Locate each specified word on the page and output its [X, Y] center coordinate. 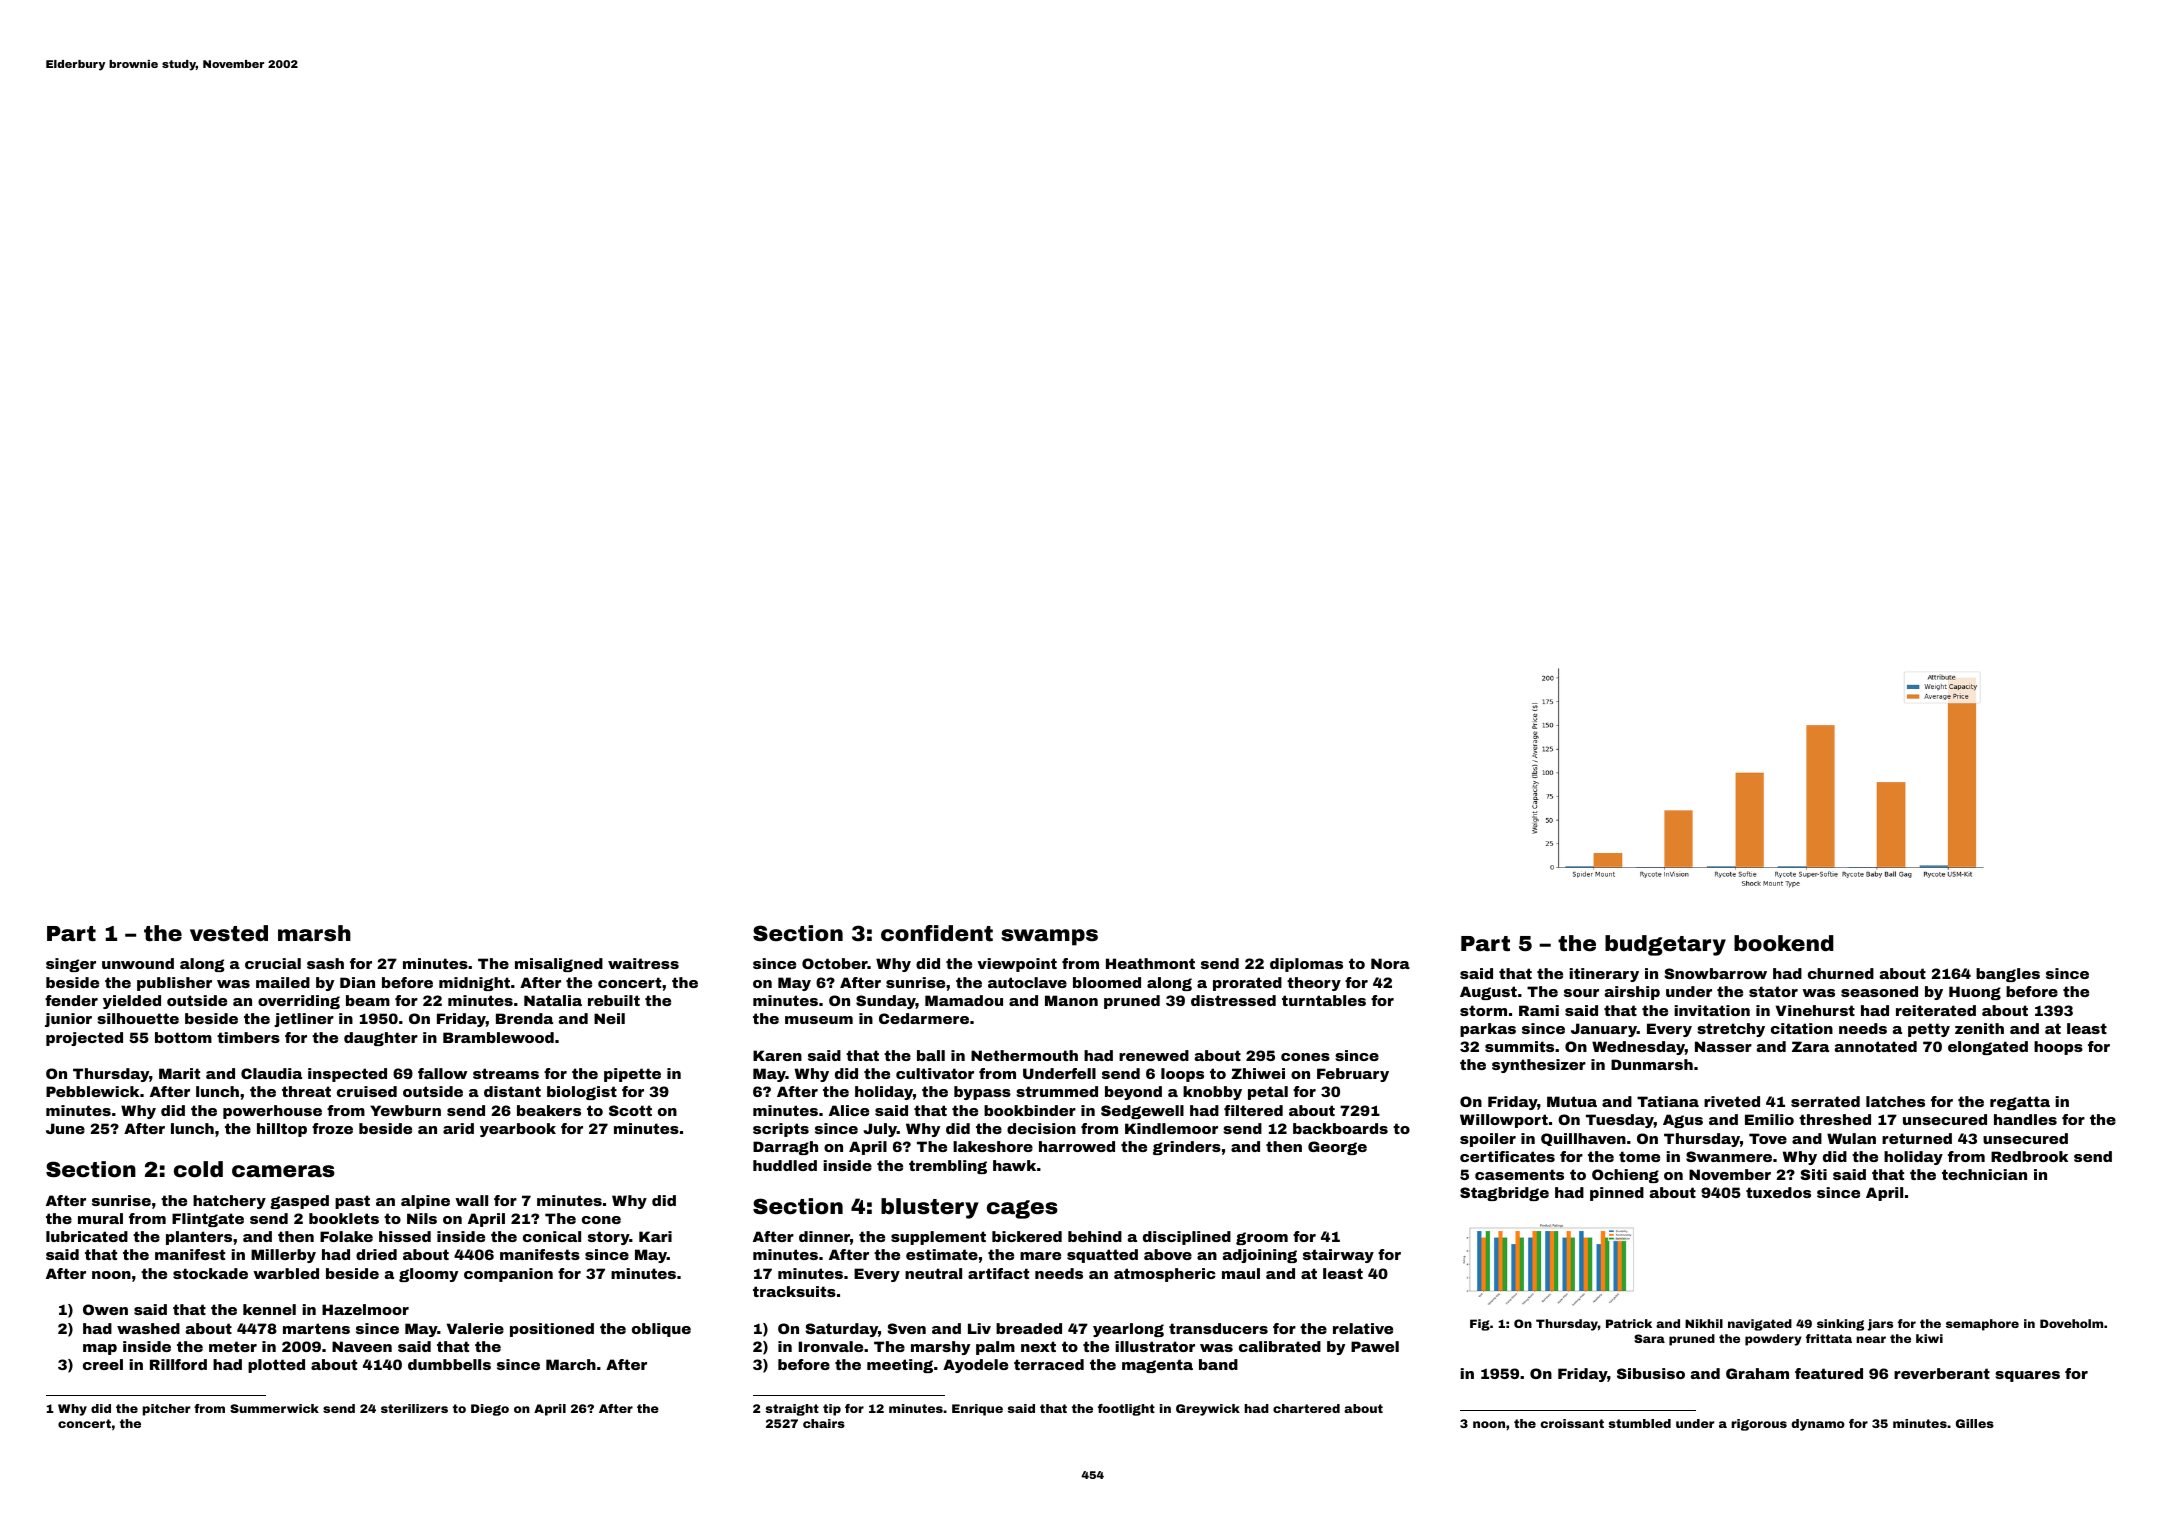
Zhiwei [1258, 1073]
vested [229, 933]
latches [1895, 1101]
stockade [210, 1273]
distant [512, 1091]
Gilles [1975, 1423]
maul [1241, 1273]
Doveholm [2071, 1323]
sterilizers [414, 1408]
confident [937, 933]
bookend [1784, 943]
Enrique [977, 1410]
